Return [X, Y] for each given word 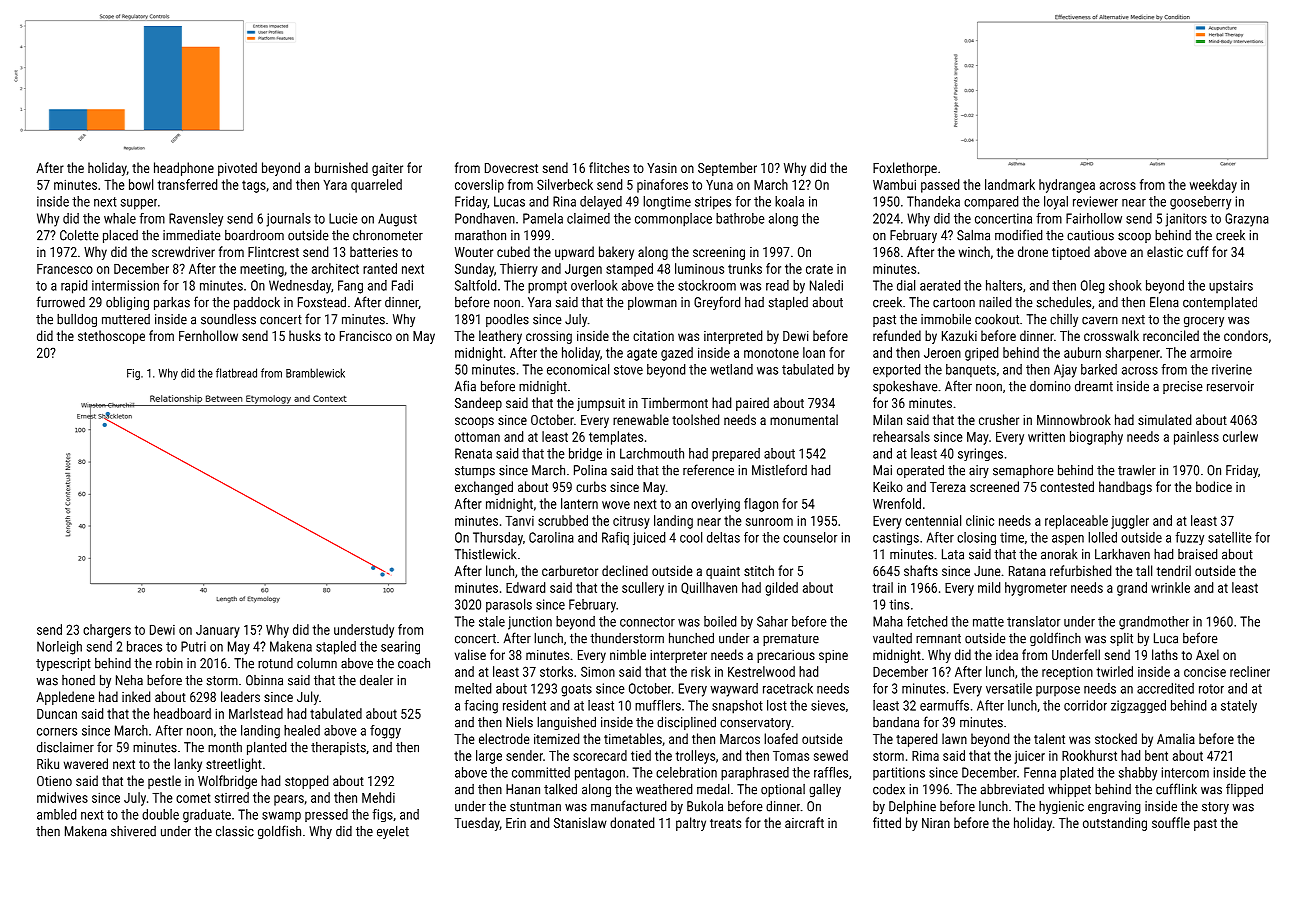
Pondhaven [485, 218]
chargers [107, 631]
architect [335, 268]
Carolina [551, 537]
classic [235, 831]
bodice [1214, 486]
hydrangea [1067, 186]
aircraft [804, 822]
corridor [1085, 705]
